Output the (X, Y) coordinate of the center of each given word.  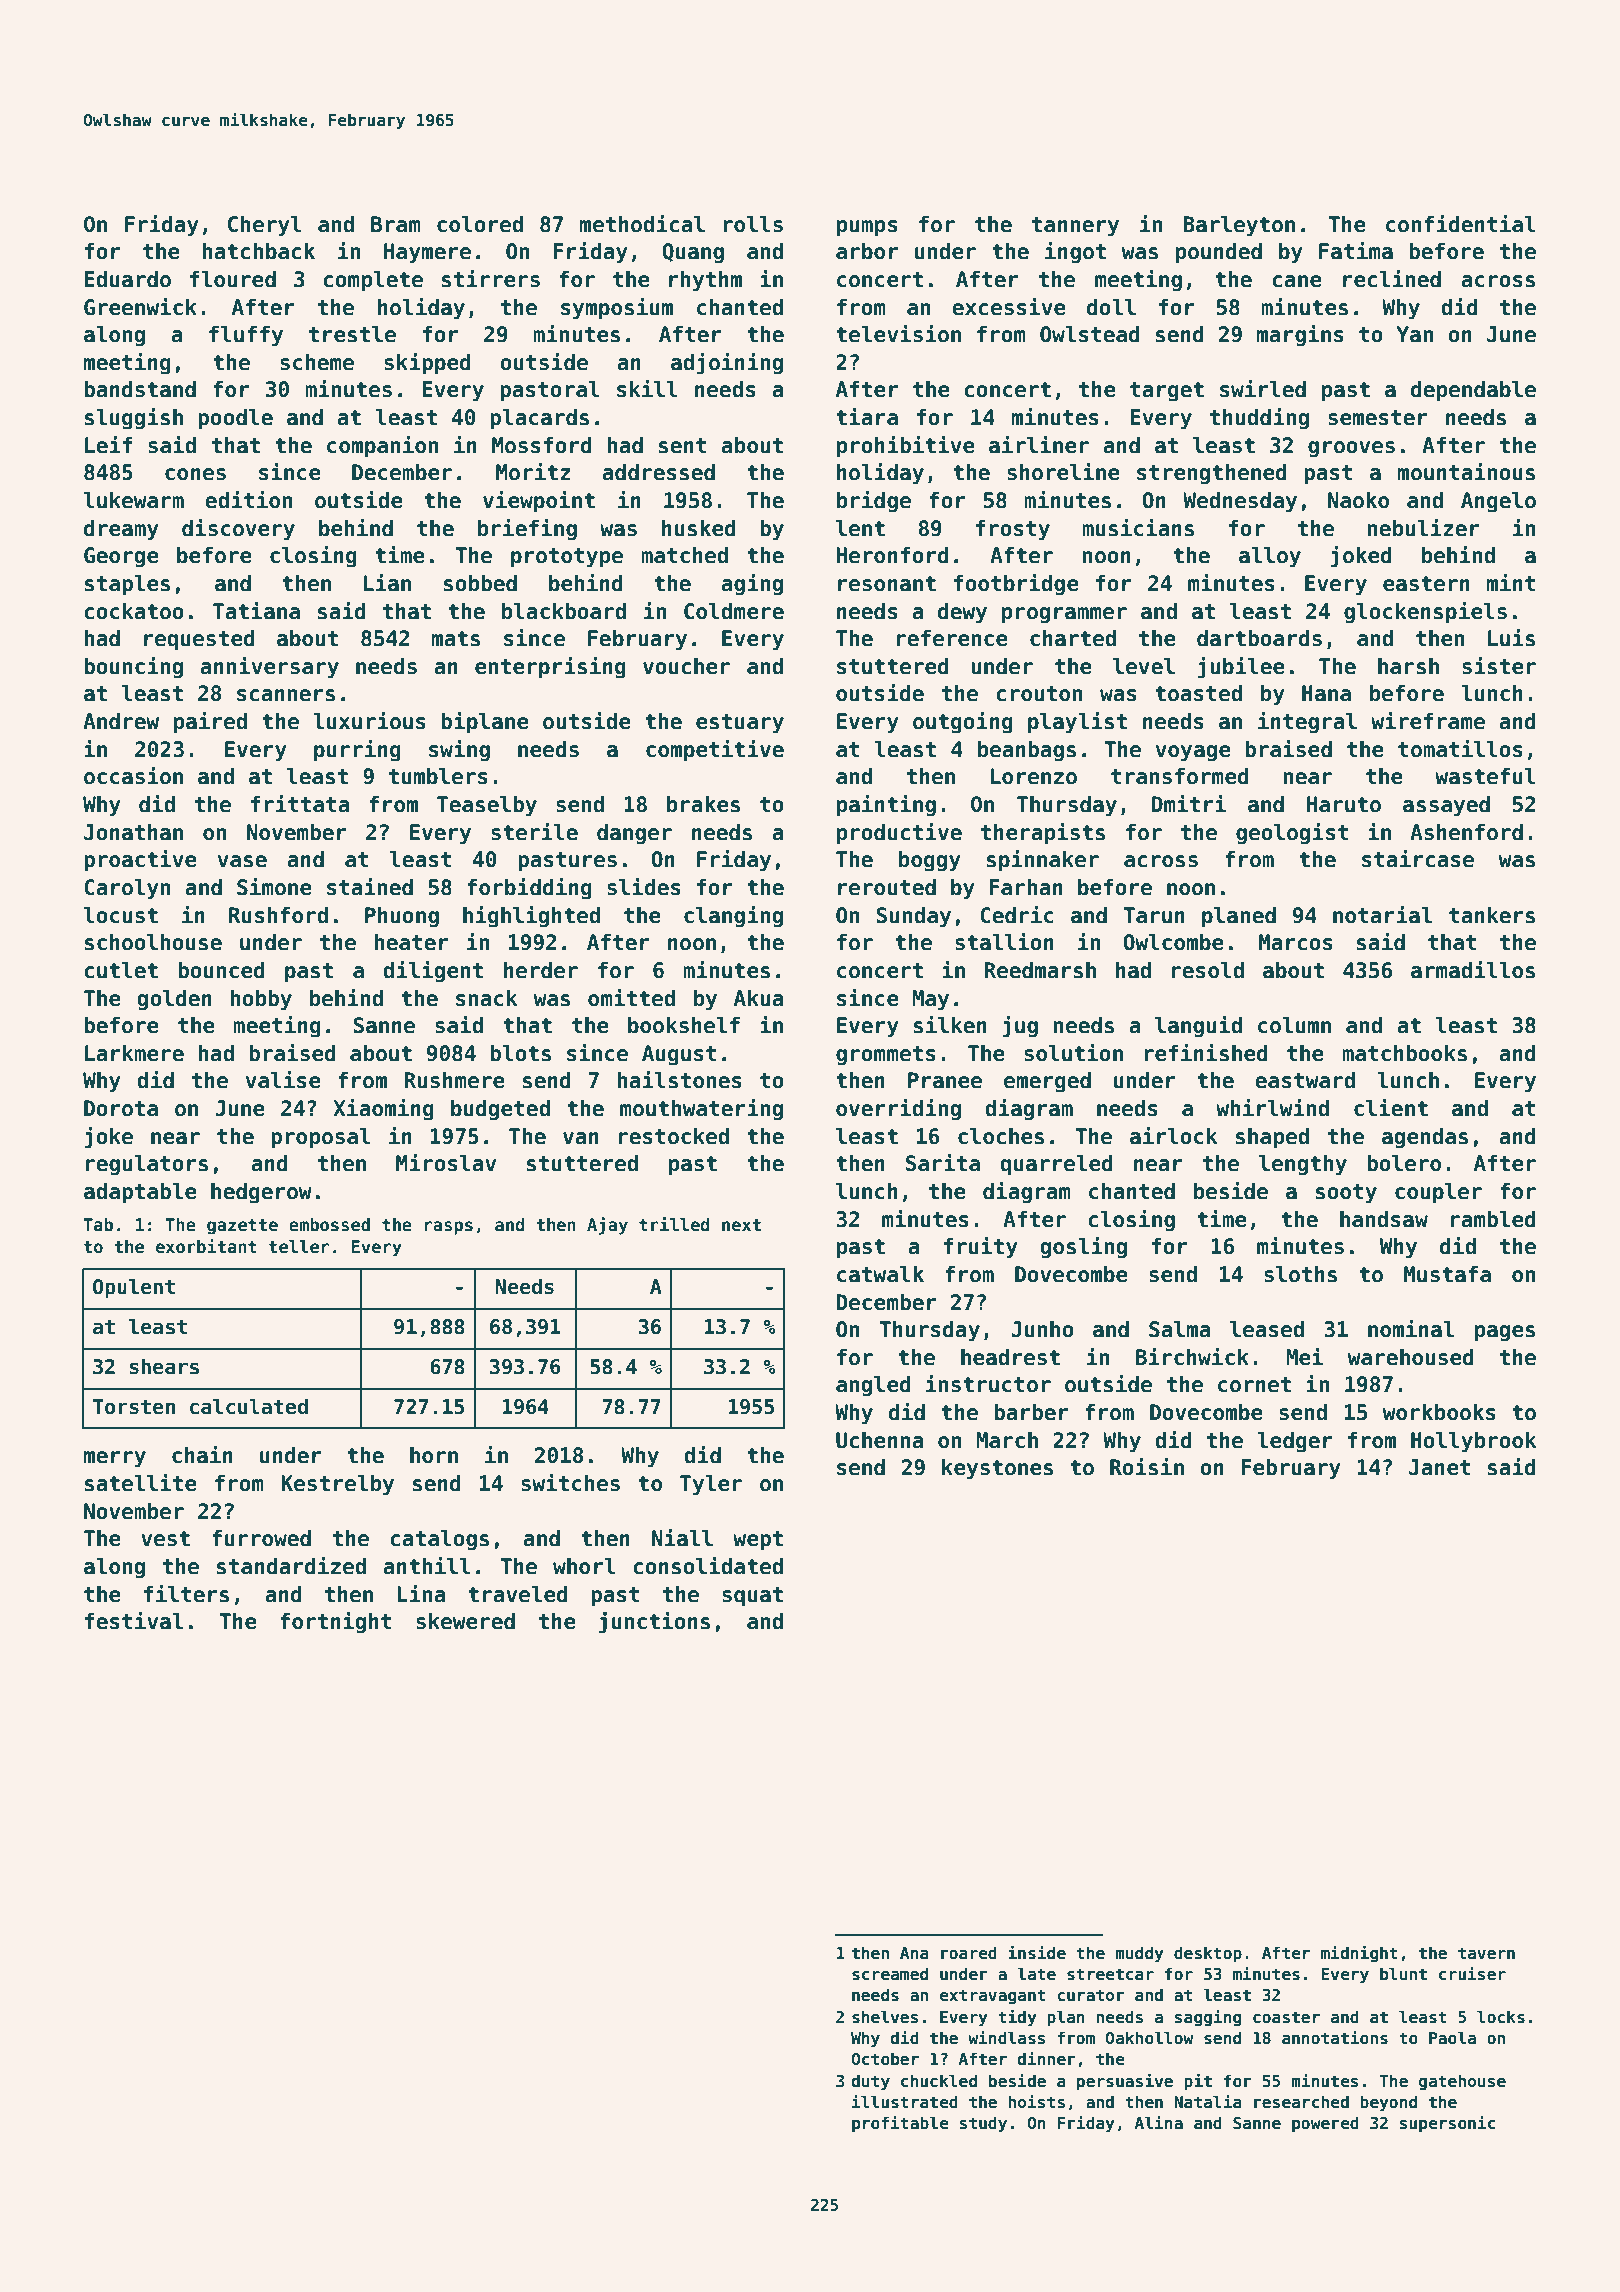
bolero (1404, 1163)
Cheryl (265, 226)
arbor (867, 251)
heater (412, 942)
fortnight (335, 1623)
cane (1297, 281)
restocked (674, 1136)
